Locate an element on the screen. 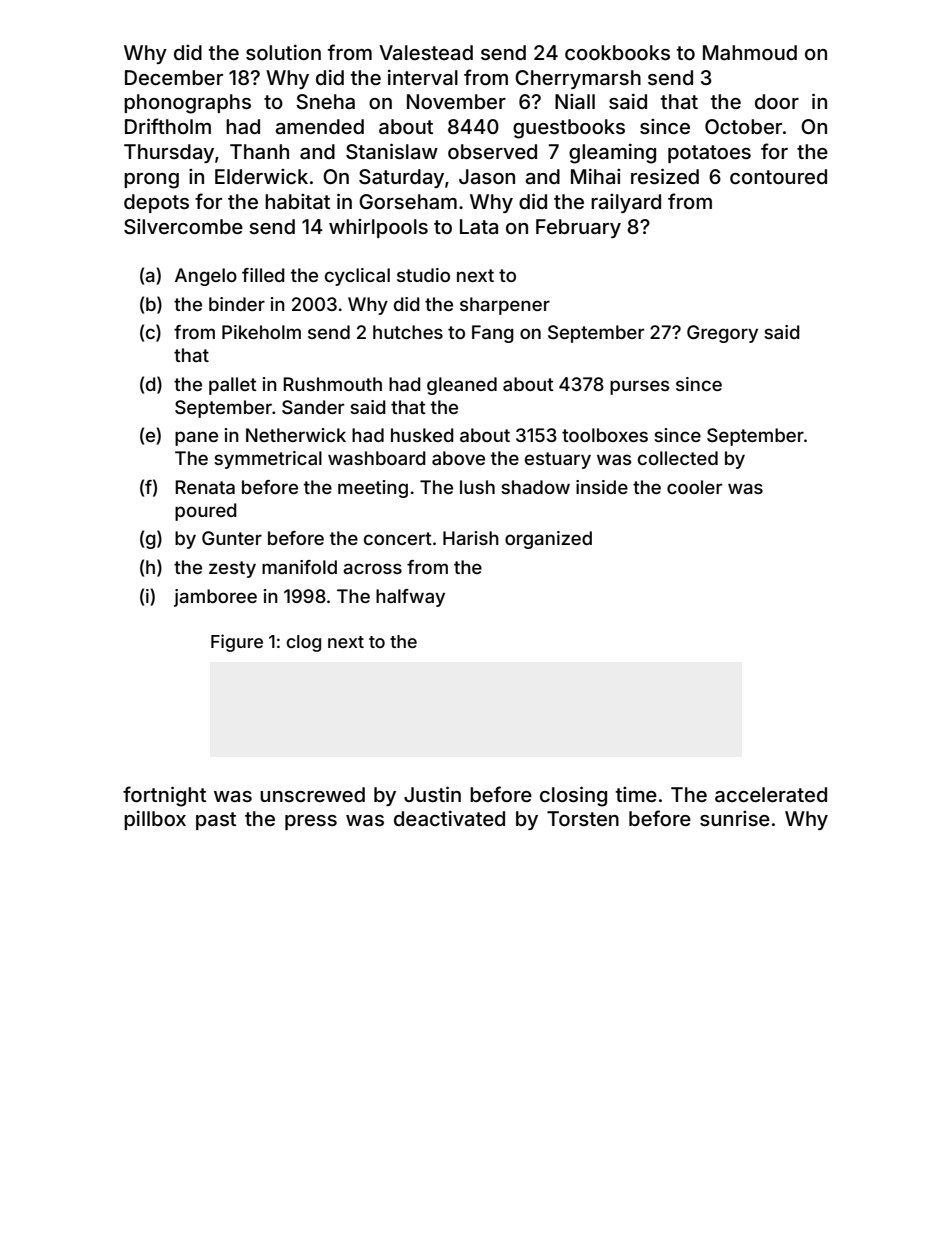  Valestead is located at coordinates (426, 52).
